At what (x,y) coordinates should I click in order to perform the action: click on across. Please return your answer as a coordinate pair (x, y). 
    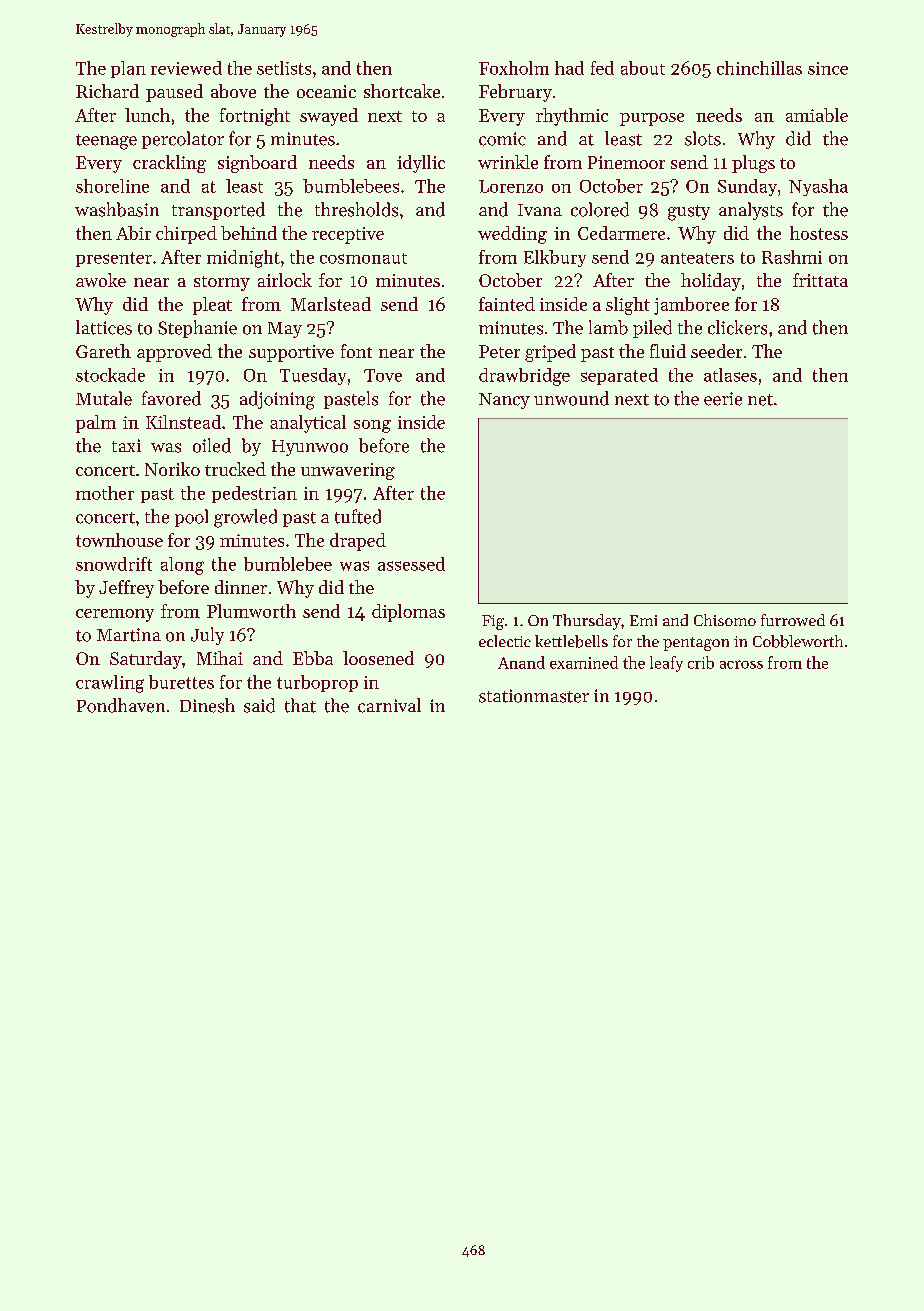
    Looking at the image, I should click on (741, 664).
